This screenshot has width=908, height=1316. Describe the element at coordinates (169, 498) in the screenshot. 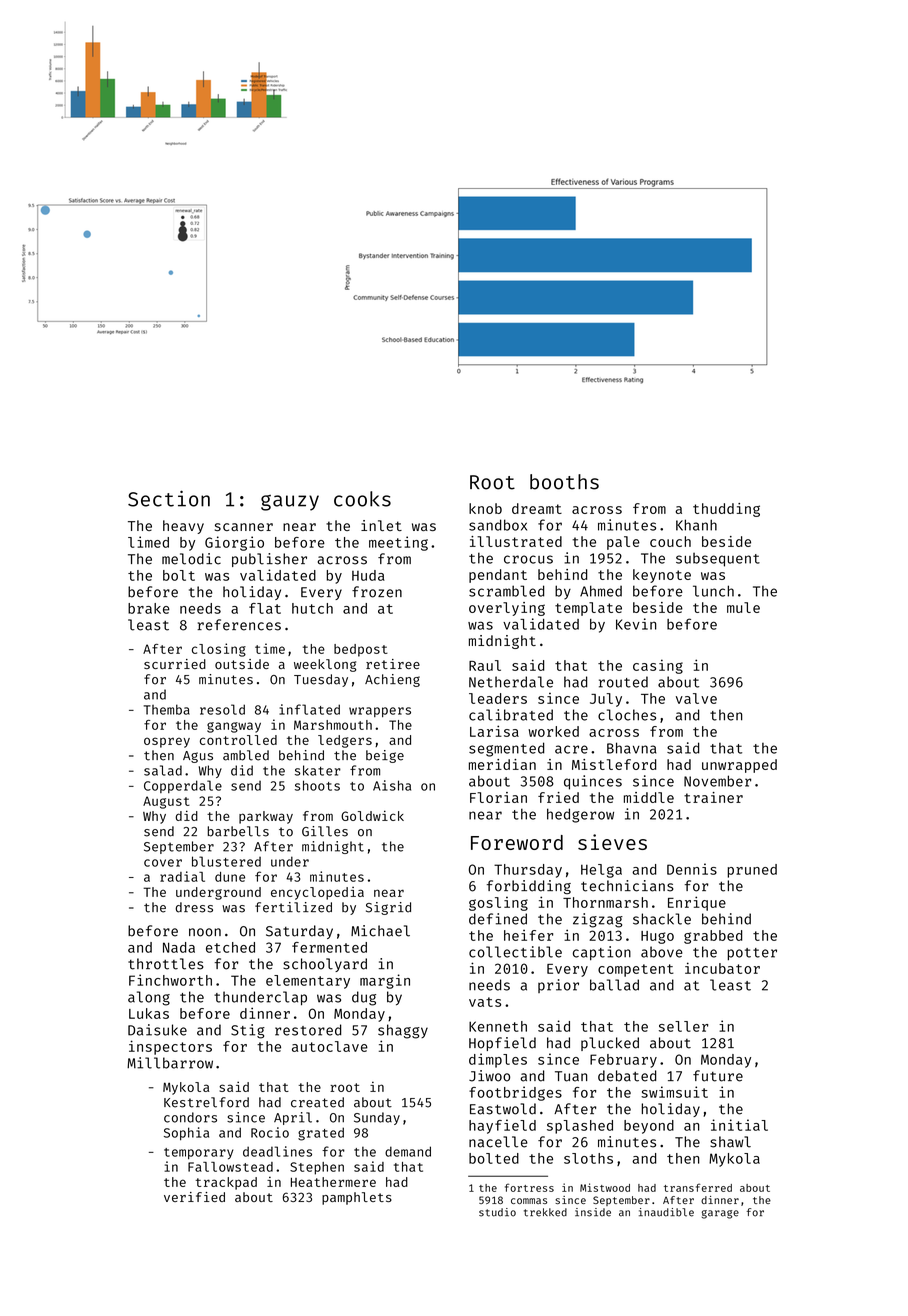

I see `Section` at that location.
